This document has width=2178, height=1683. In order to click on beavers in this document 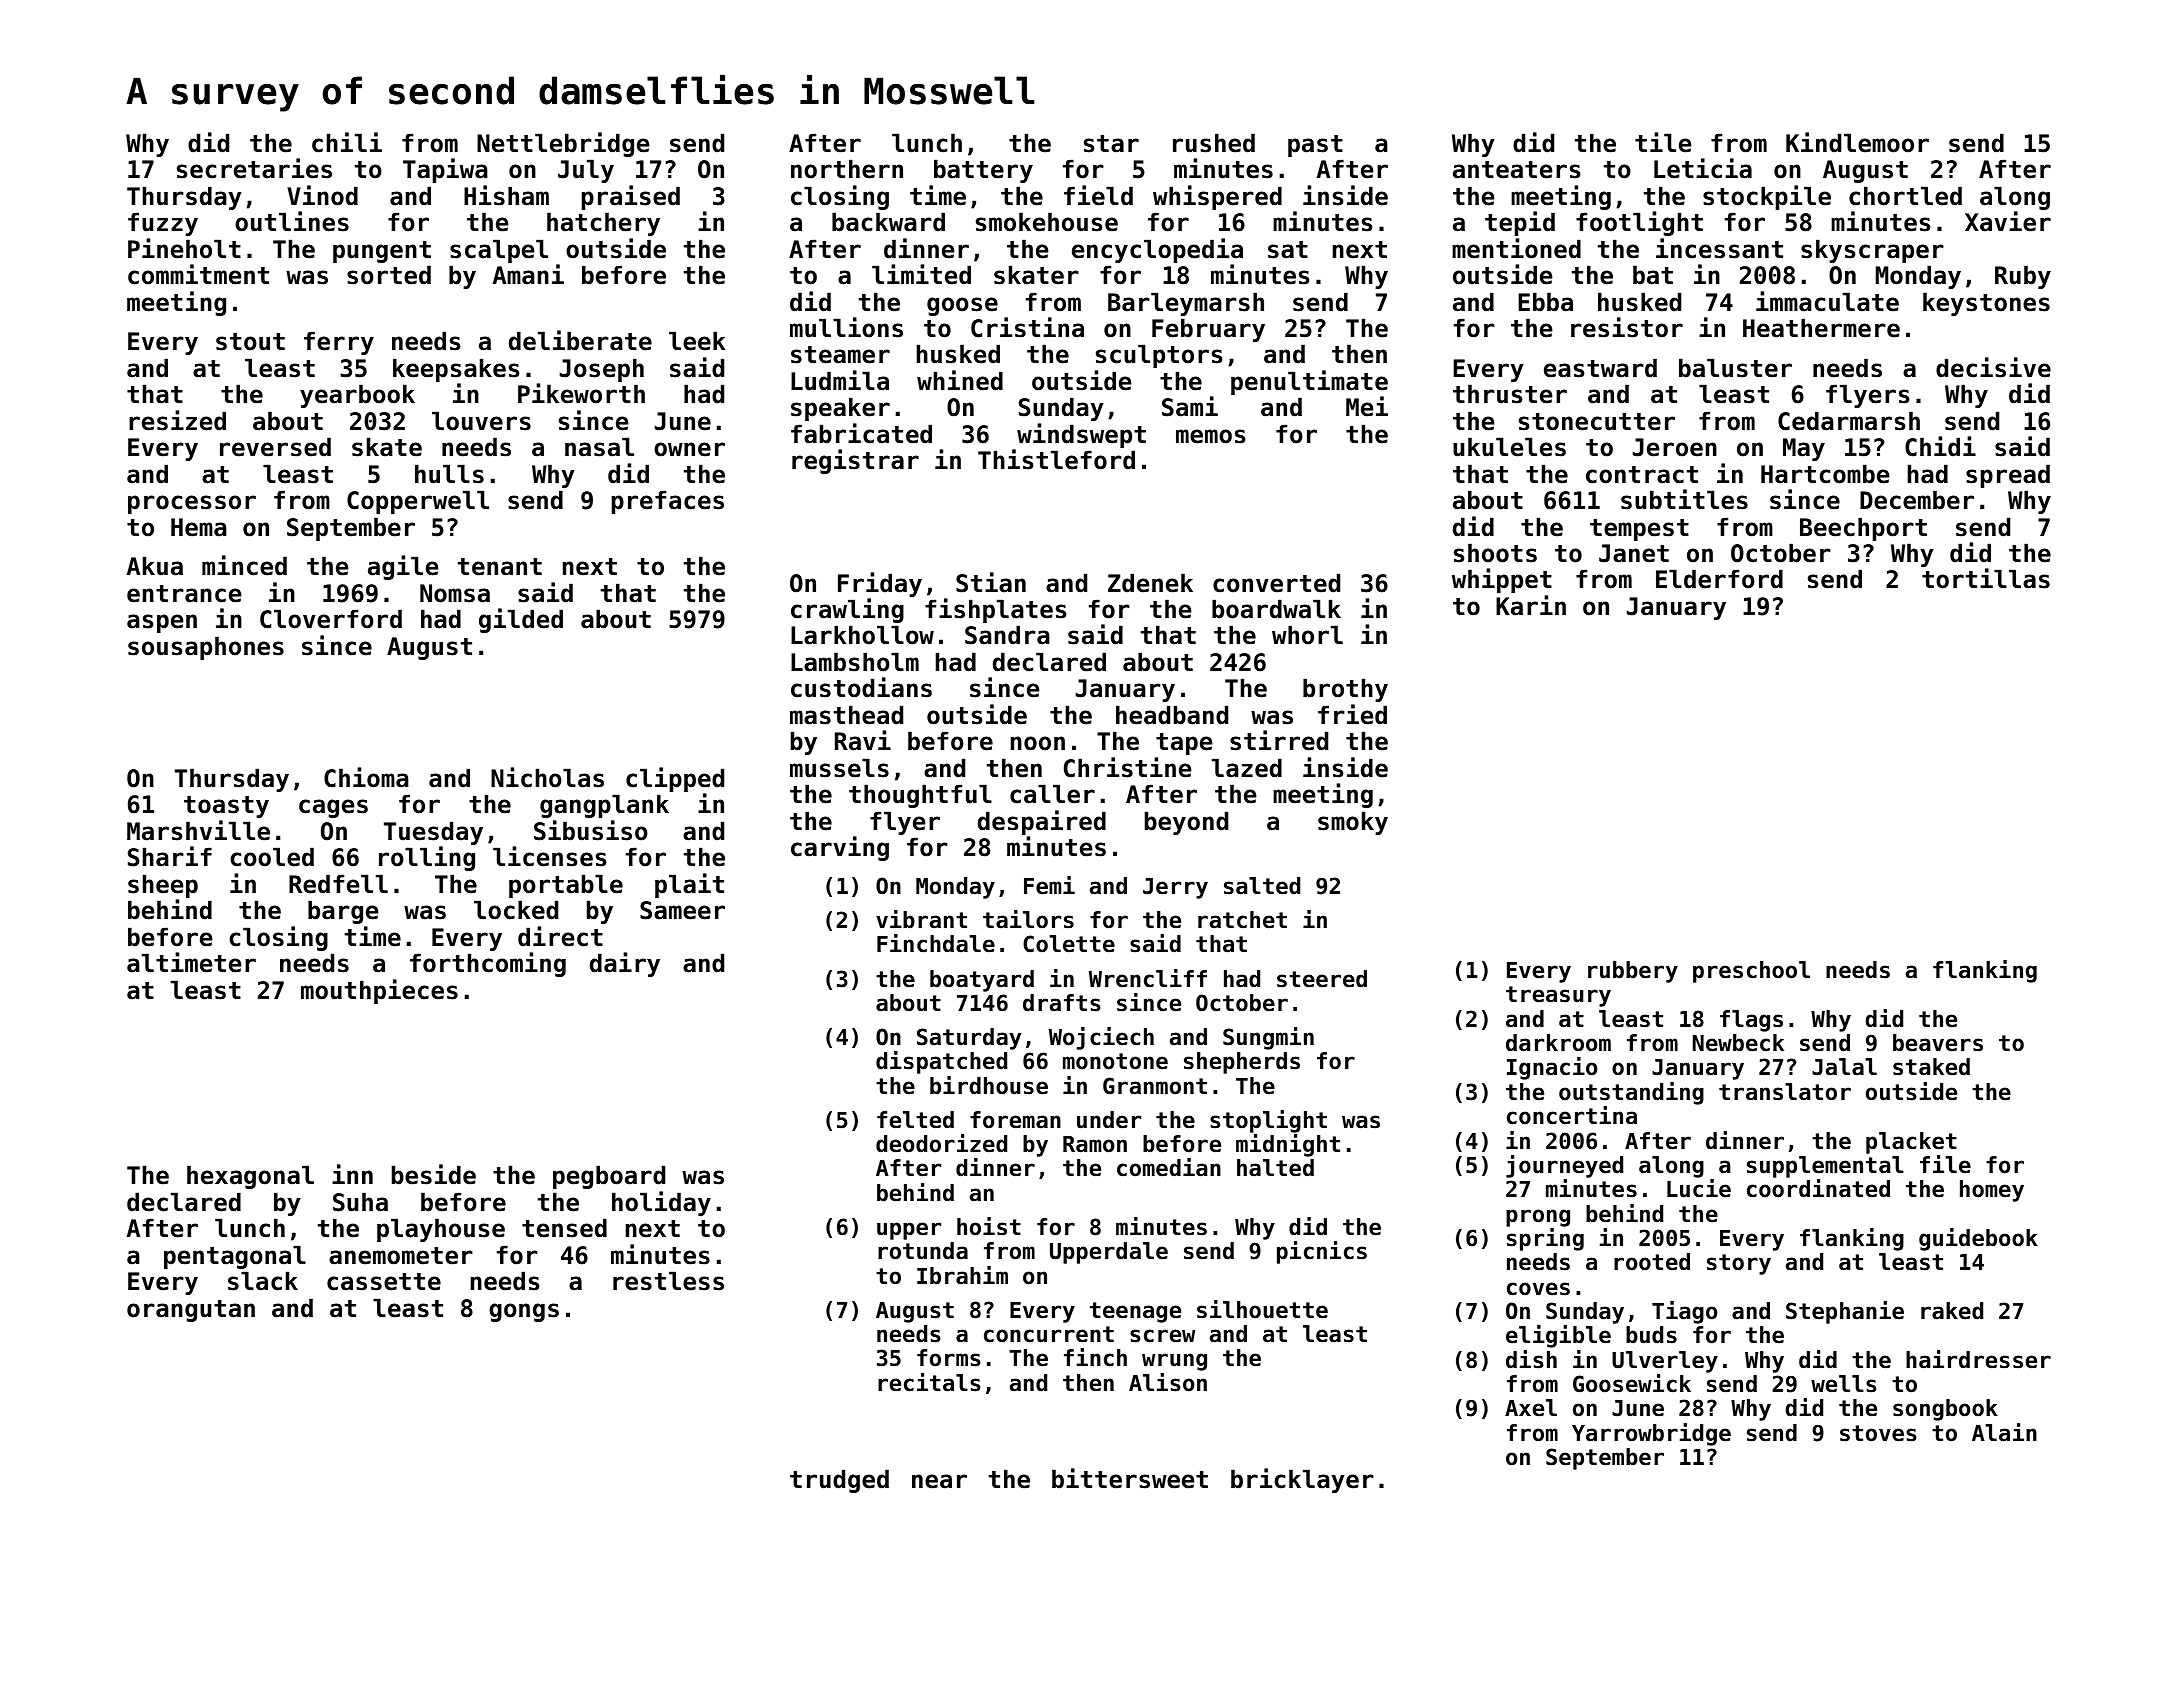, I will do `click(1938, 1043)`.
